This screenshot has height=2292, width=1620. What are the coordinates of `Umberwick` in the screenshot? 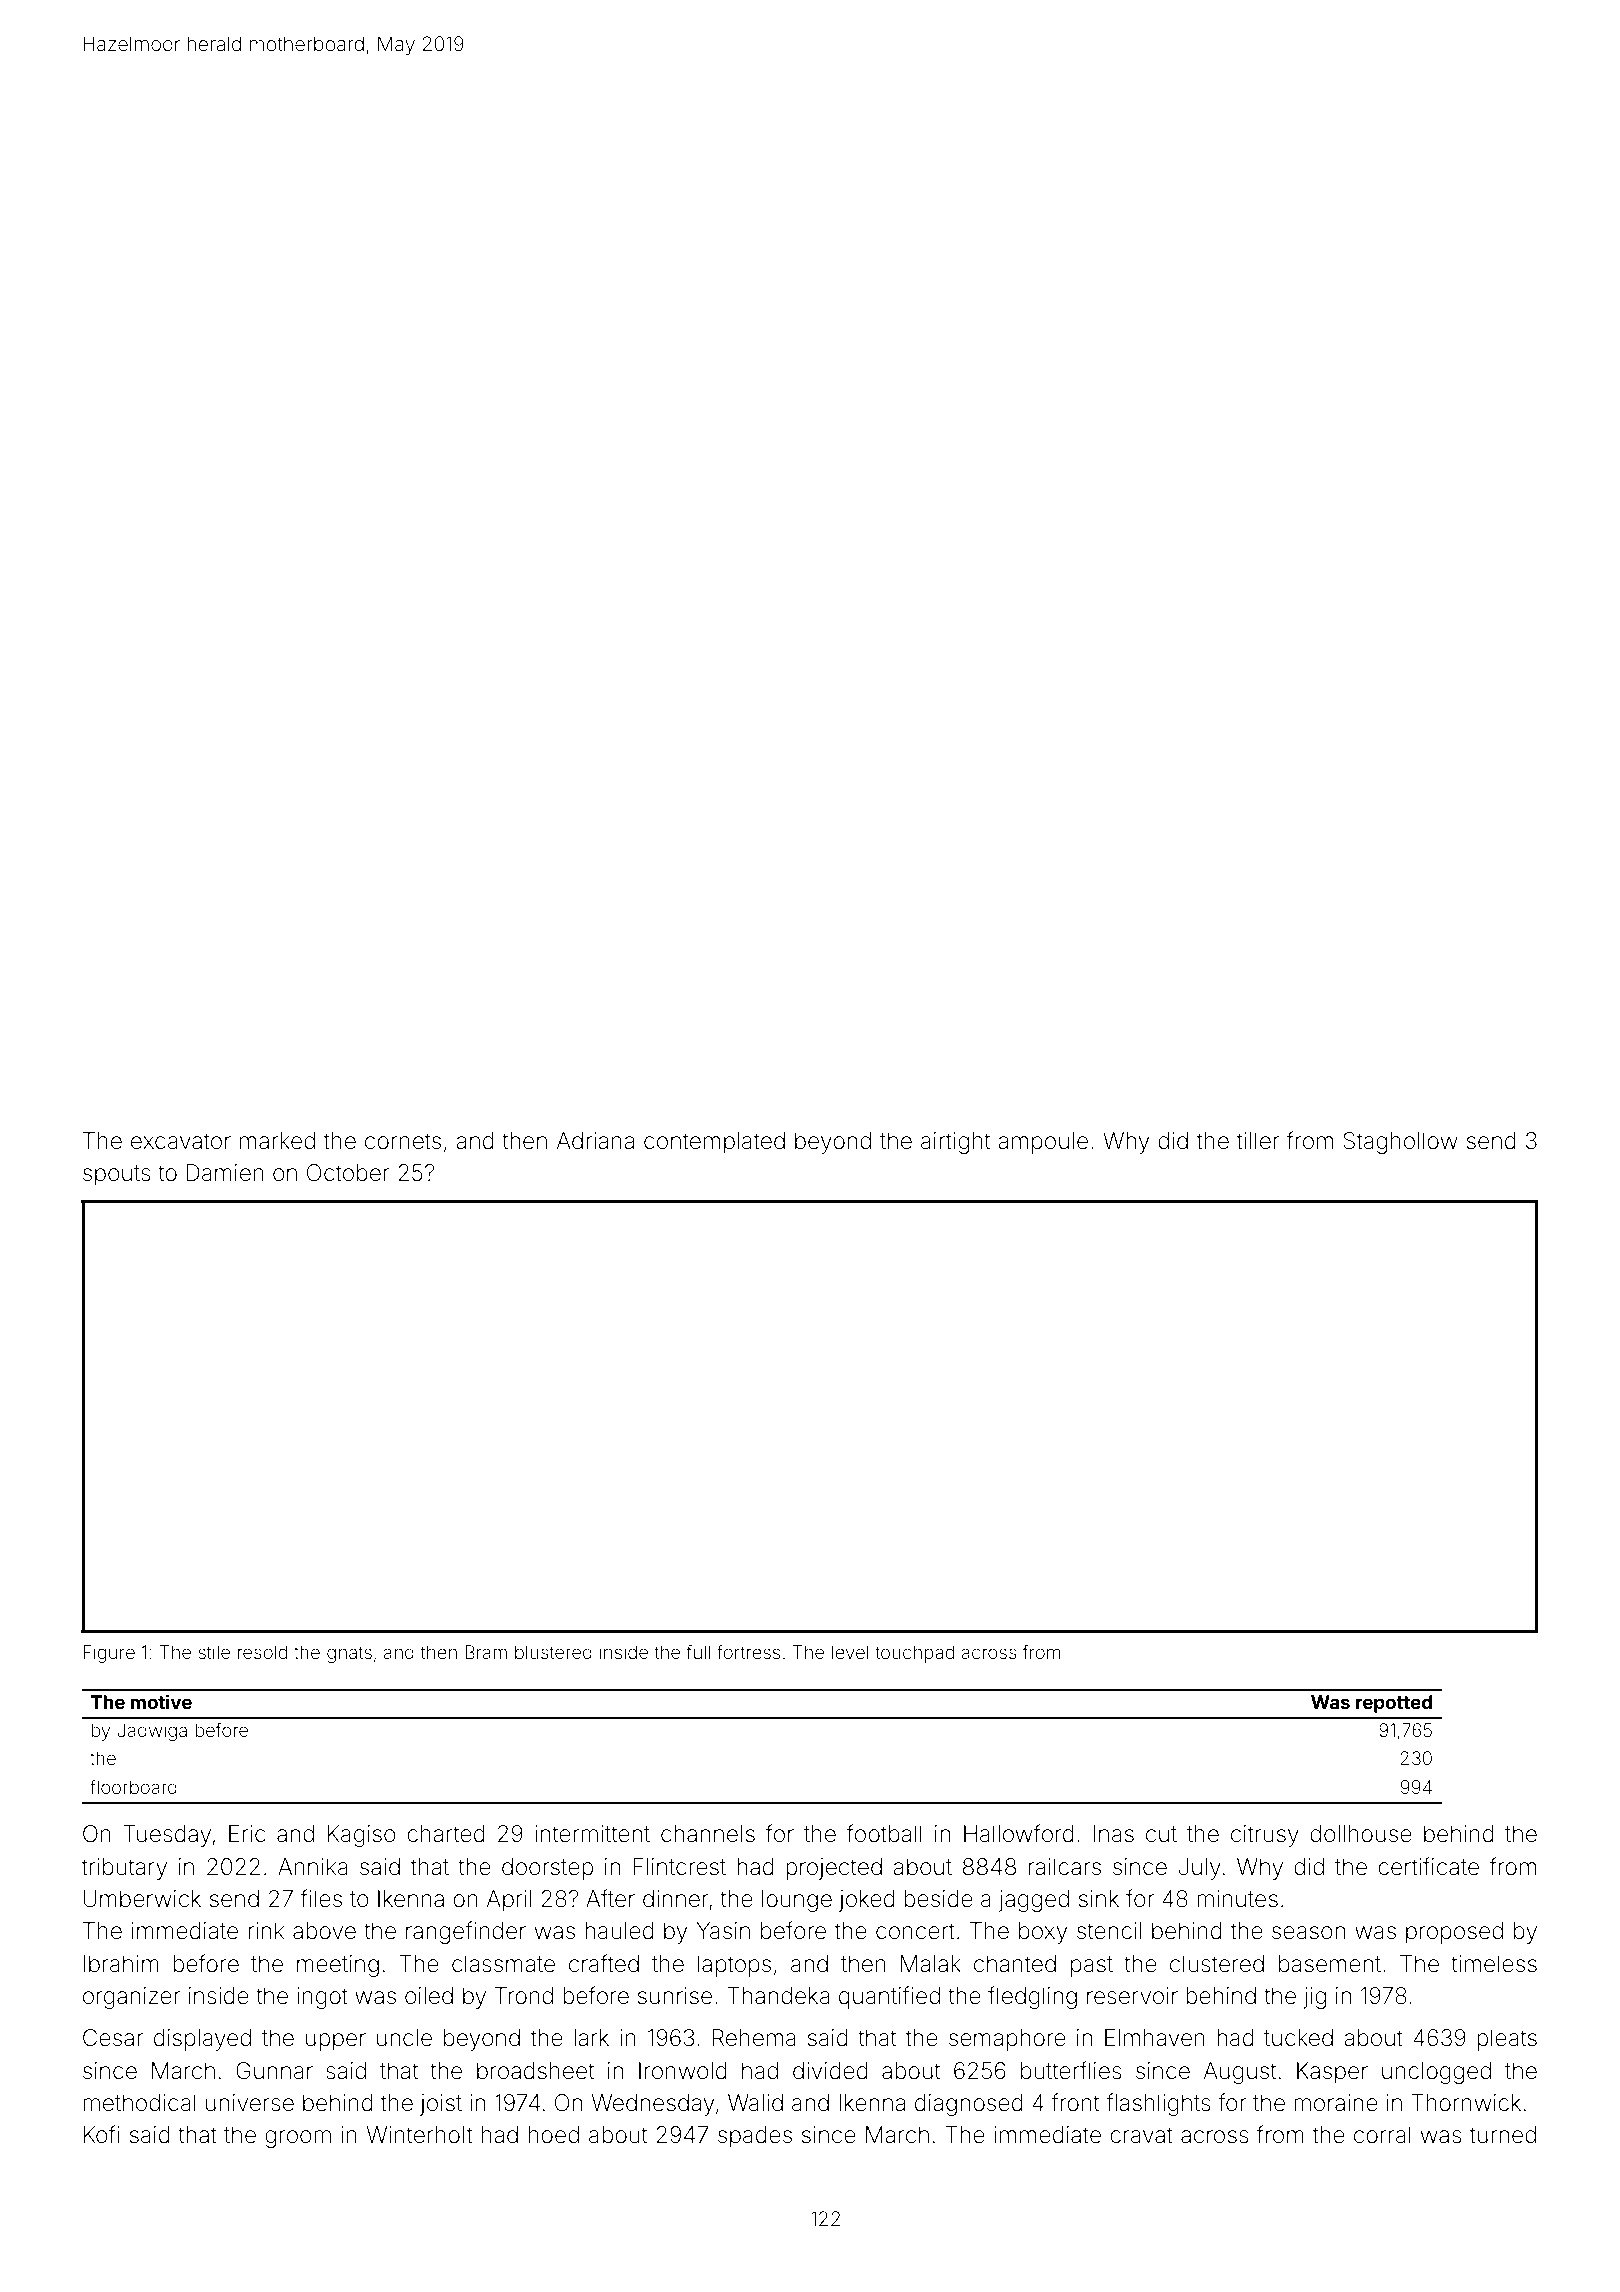 It's located at (142, 1899).
